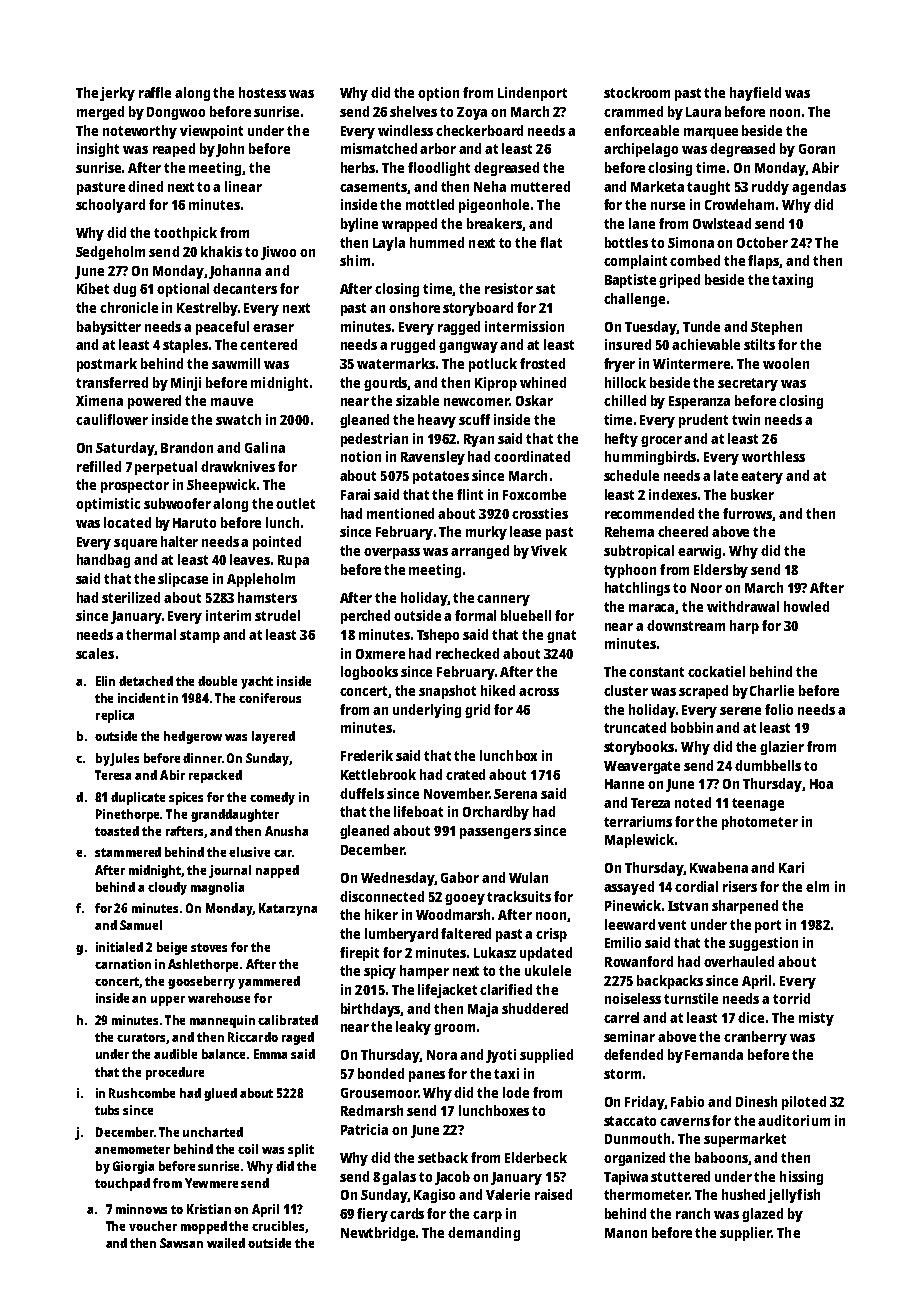 The image size is (924, 1308). Describe the element at coordinates (140, 132) in the image. I see `noteworthy` at that location.
